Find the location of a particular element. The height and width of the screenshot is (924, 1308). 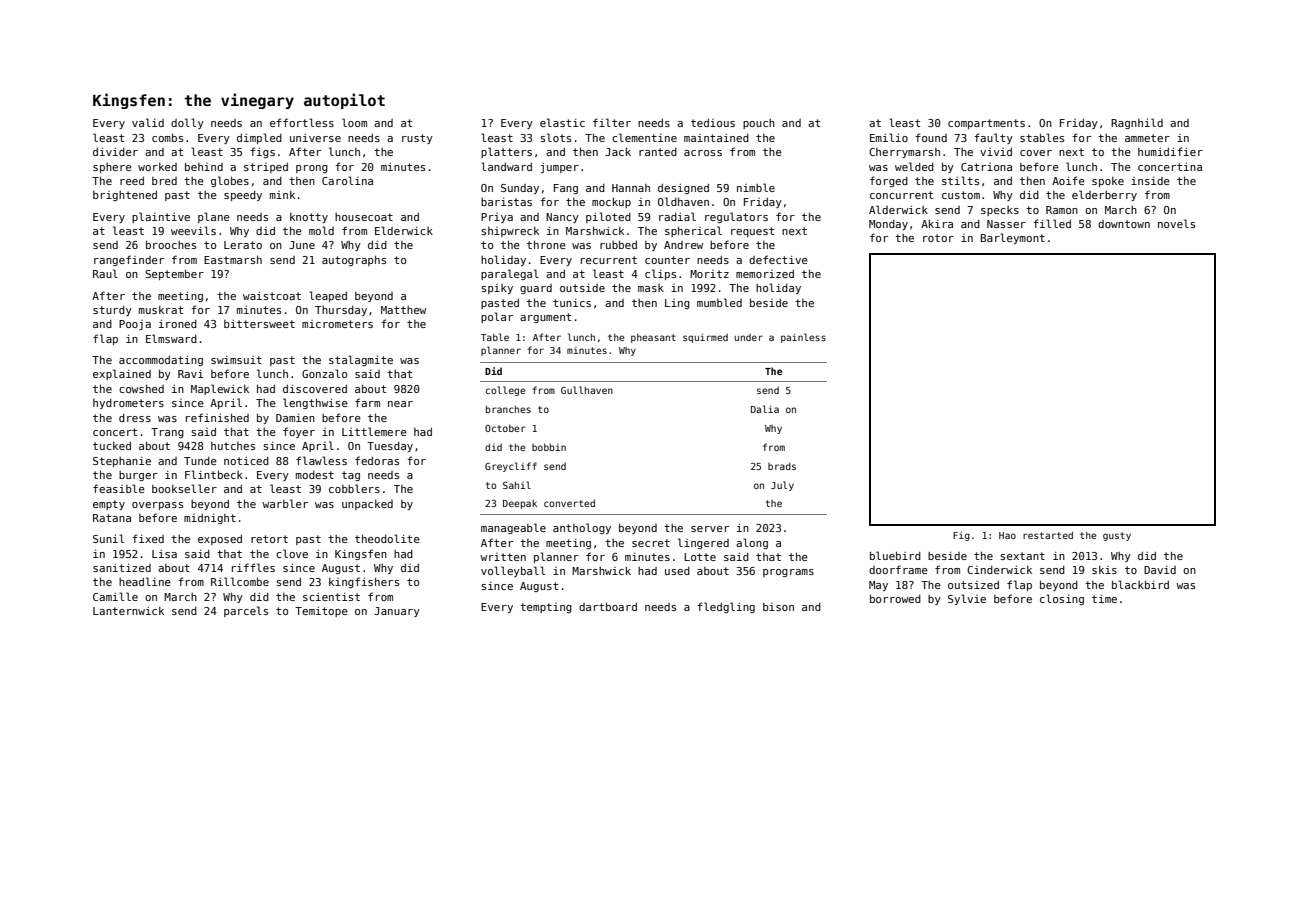

elderberry is located at coordinates (1104, 195).
